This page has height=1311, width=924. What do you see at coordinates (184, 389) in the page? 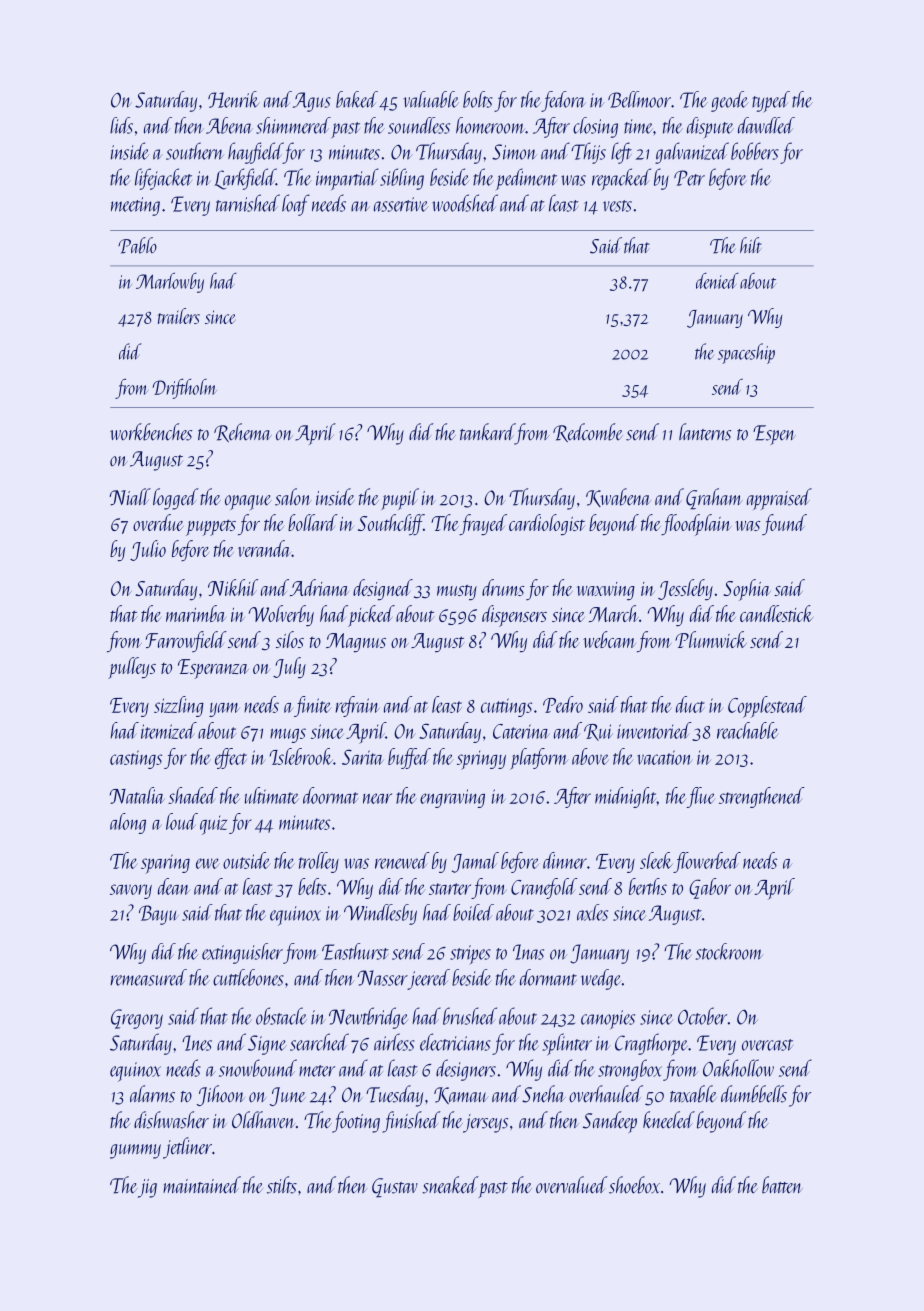
I see `Driftholm` at bounding box center [184, 389].
